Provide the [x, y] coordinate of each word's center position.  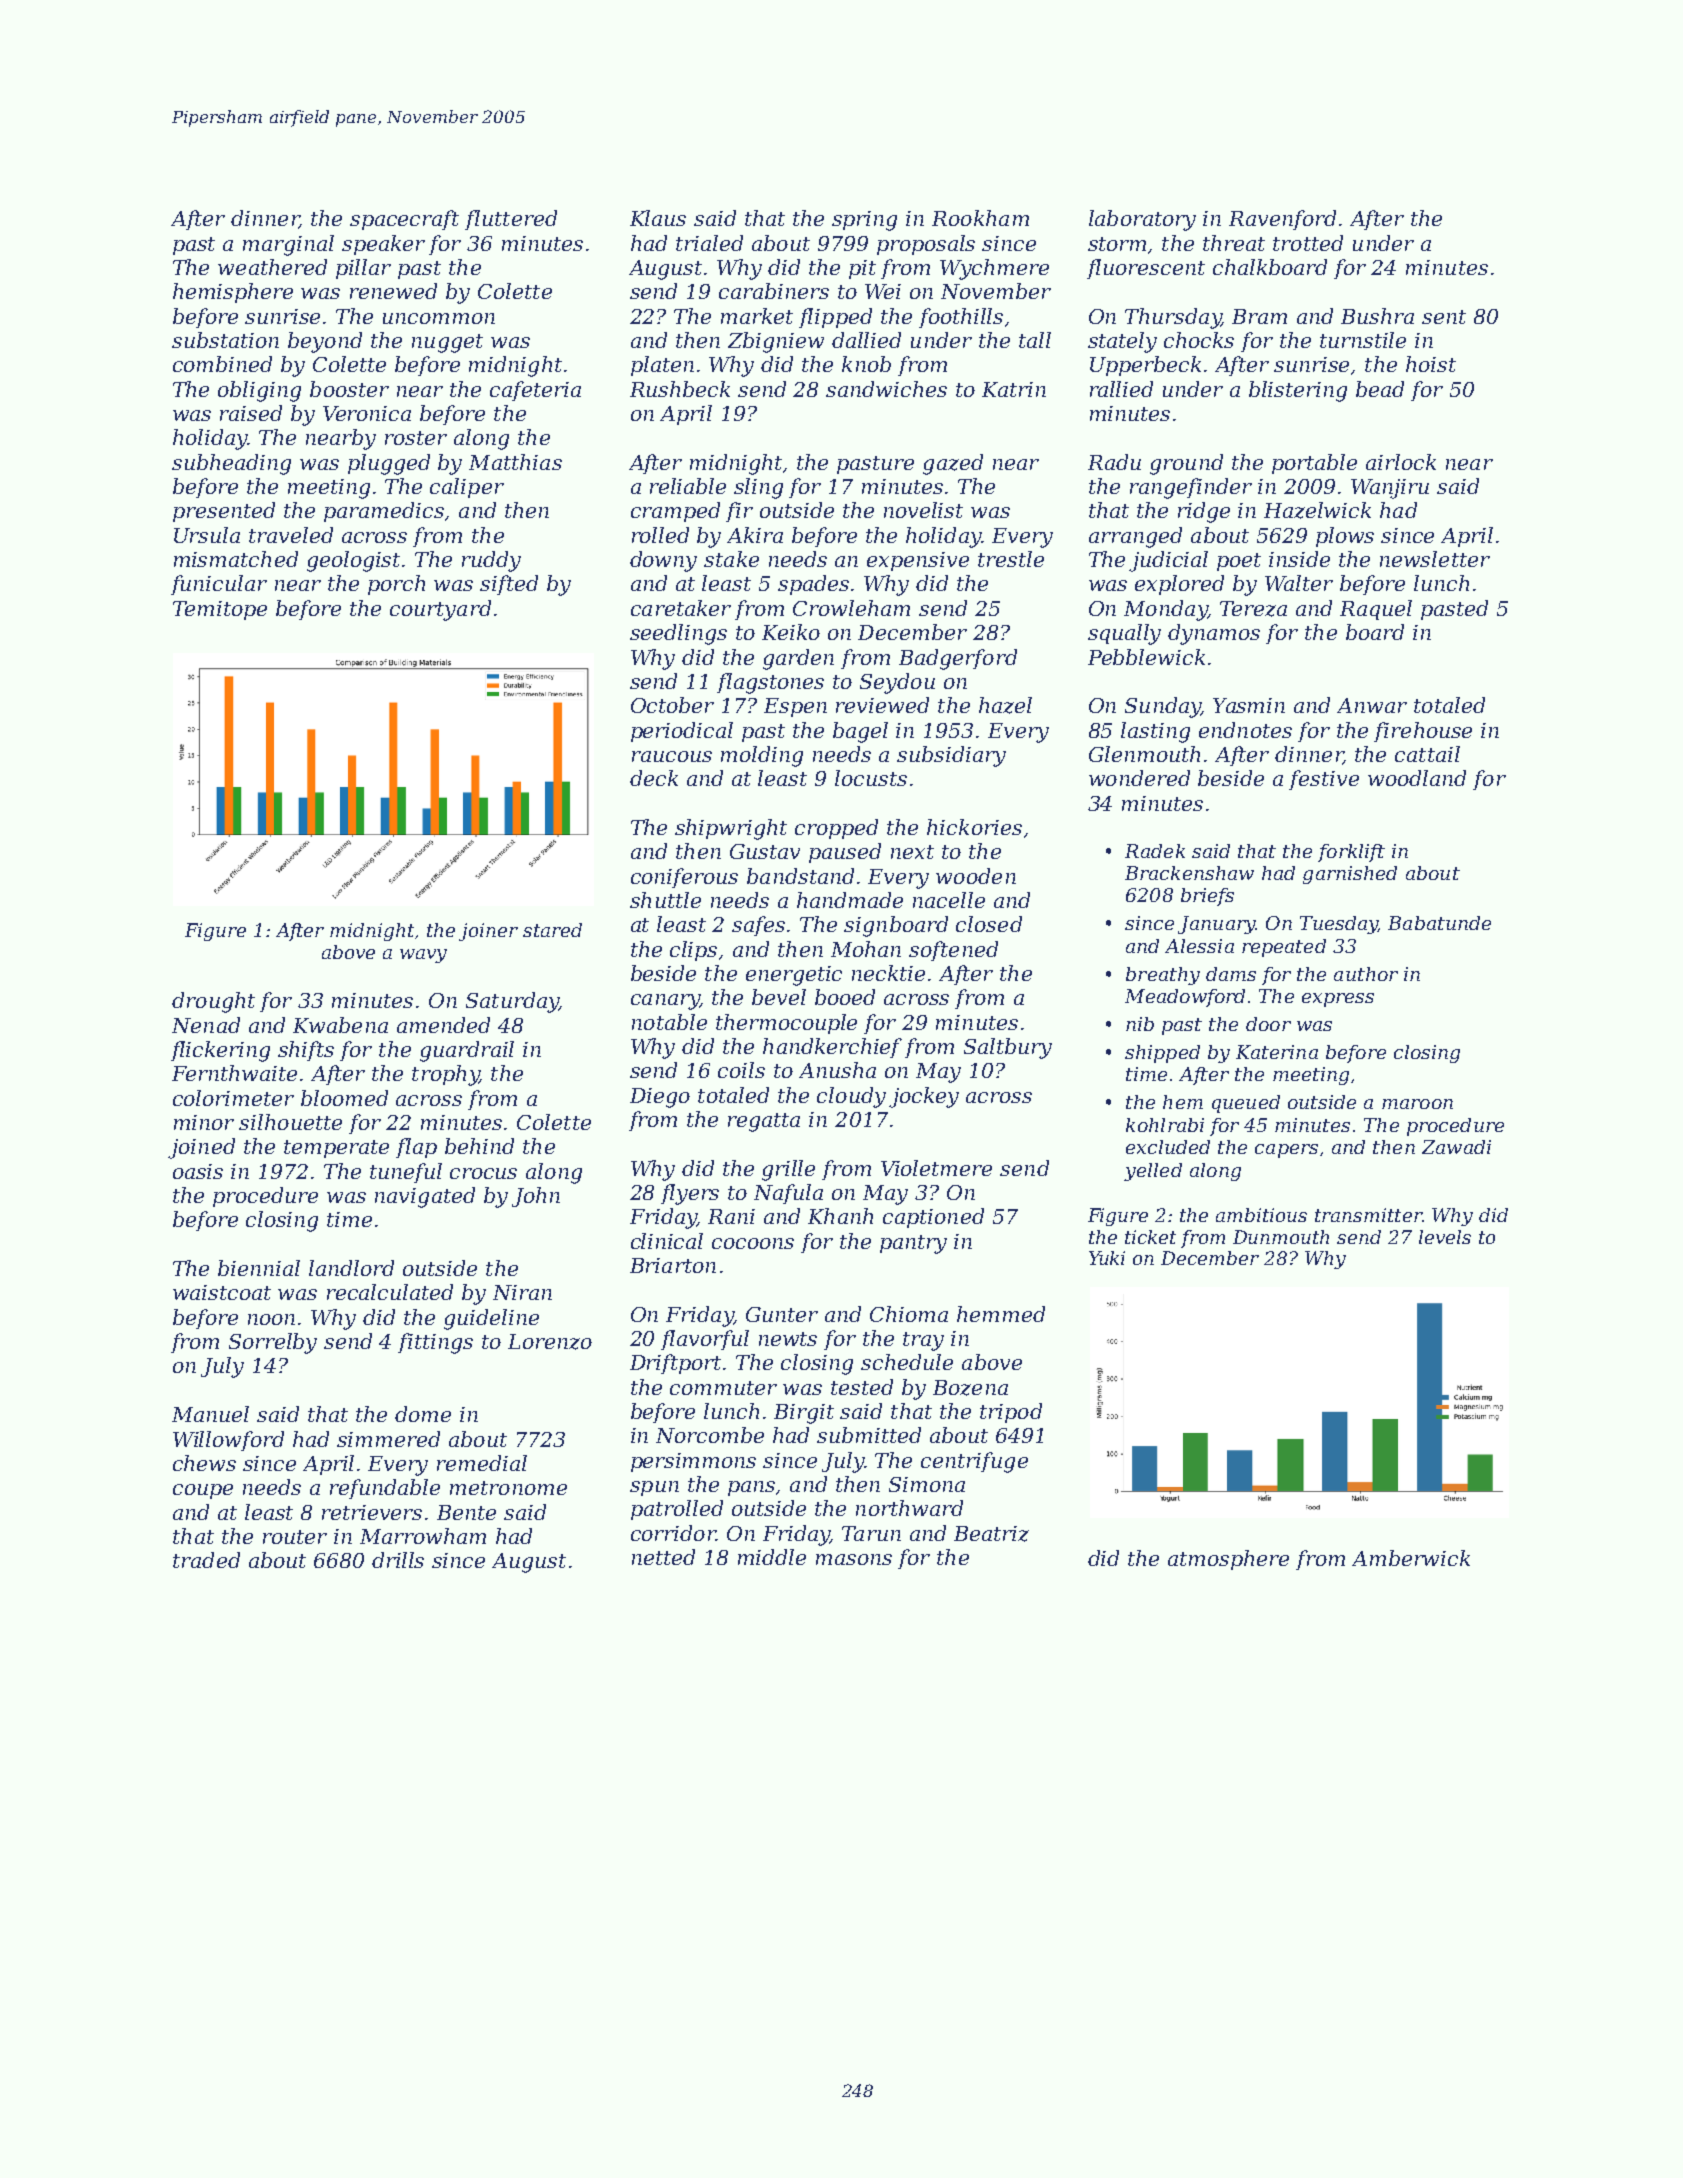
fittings [435, 1343]
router [295, 1537]
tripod [1011, 1413]
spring [864, 221]
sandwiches [886, 389]
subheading [231, 464]
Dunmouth [1281, 1237]
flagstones [770, 683]
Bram [1259, 316]
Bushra [1377, 316]
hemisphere [233, 293]
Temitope [220, 610]
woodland [1417, 778]
